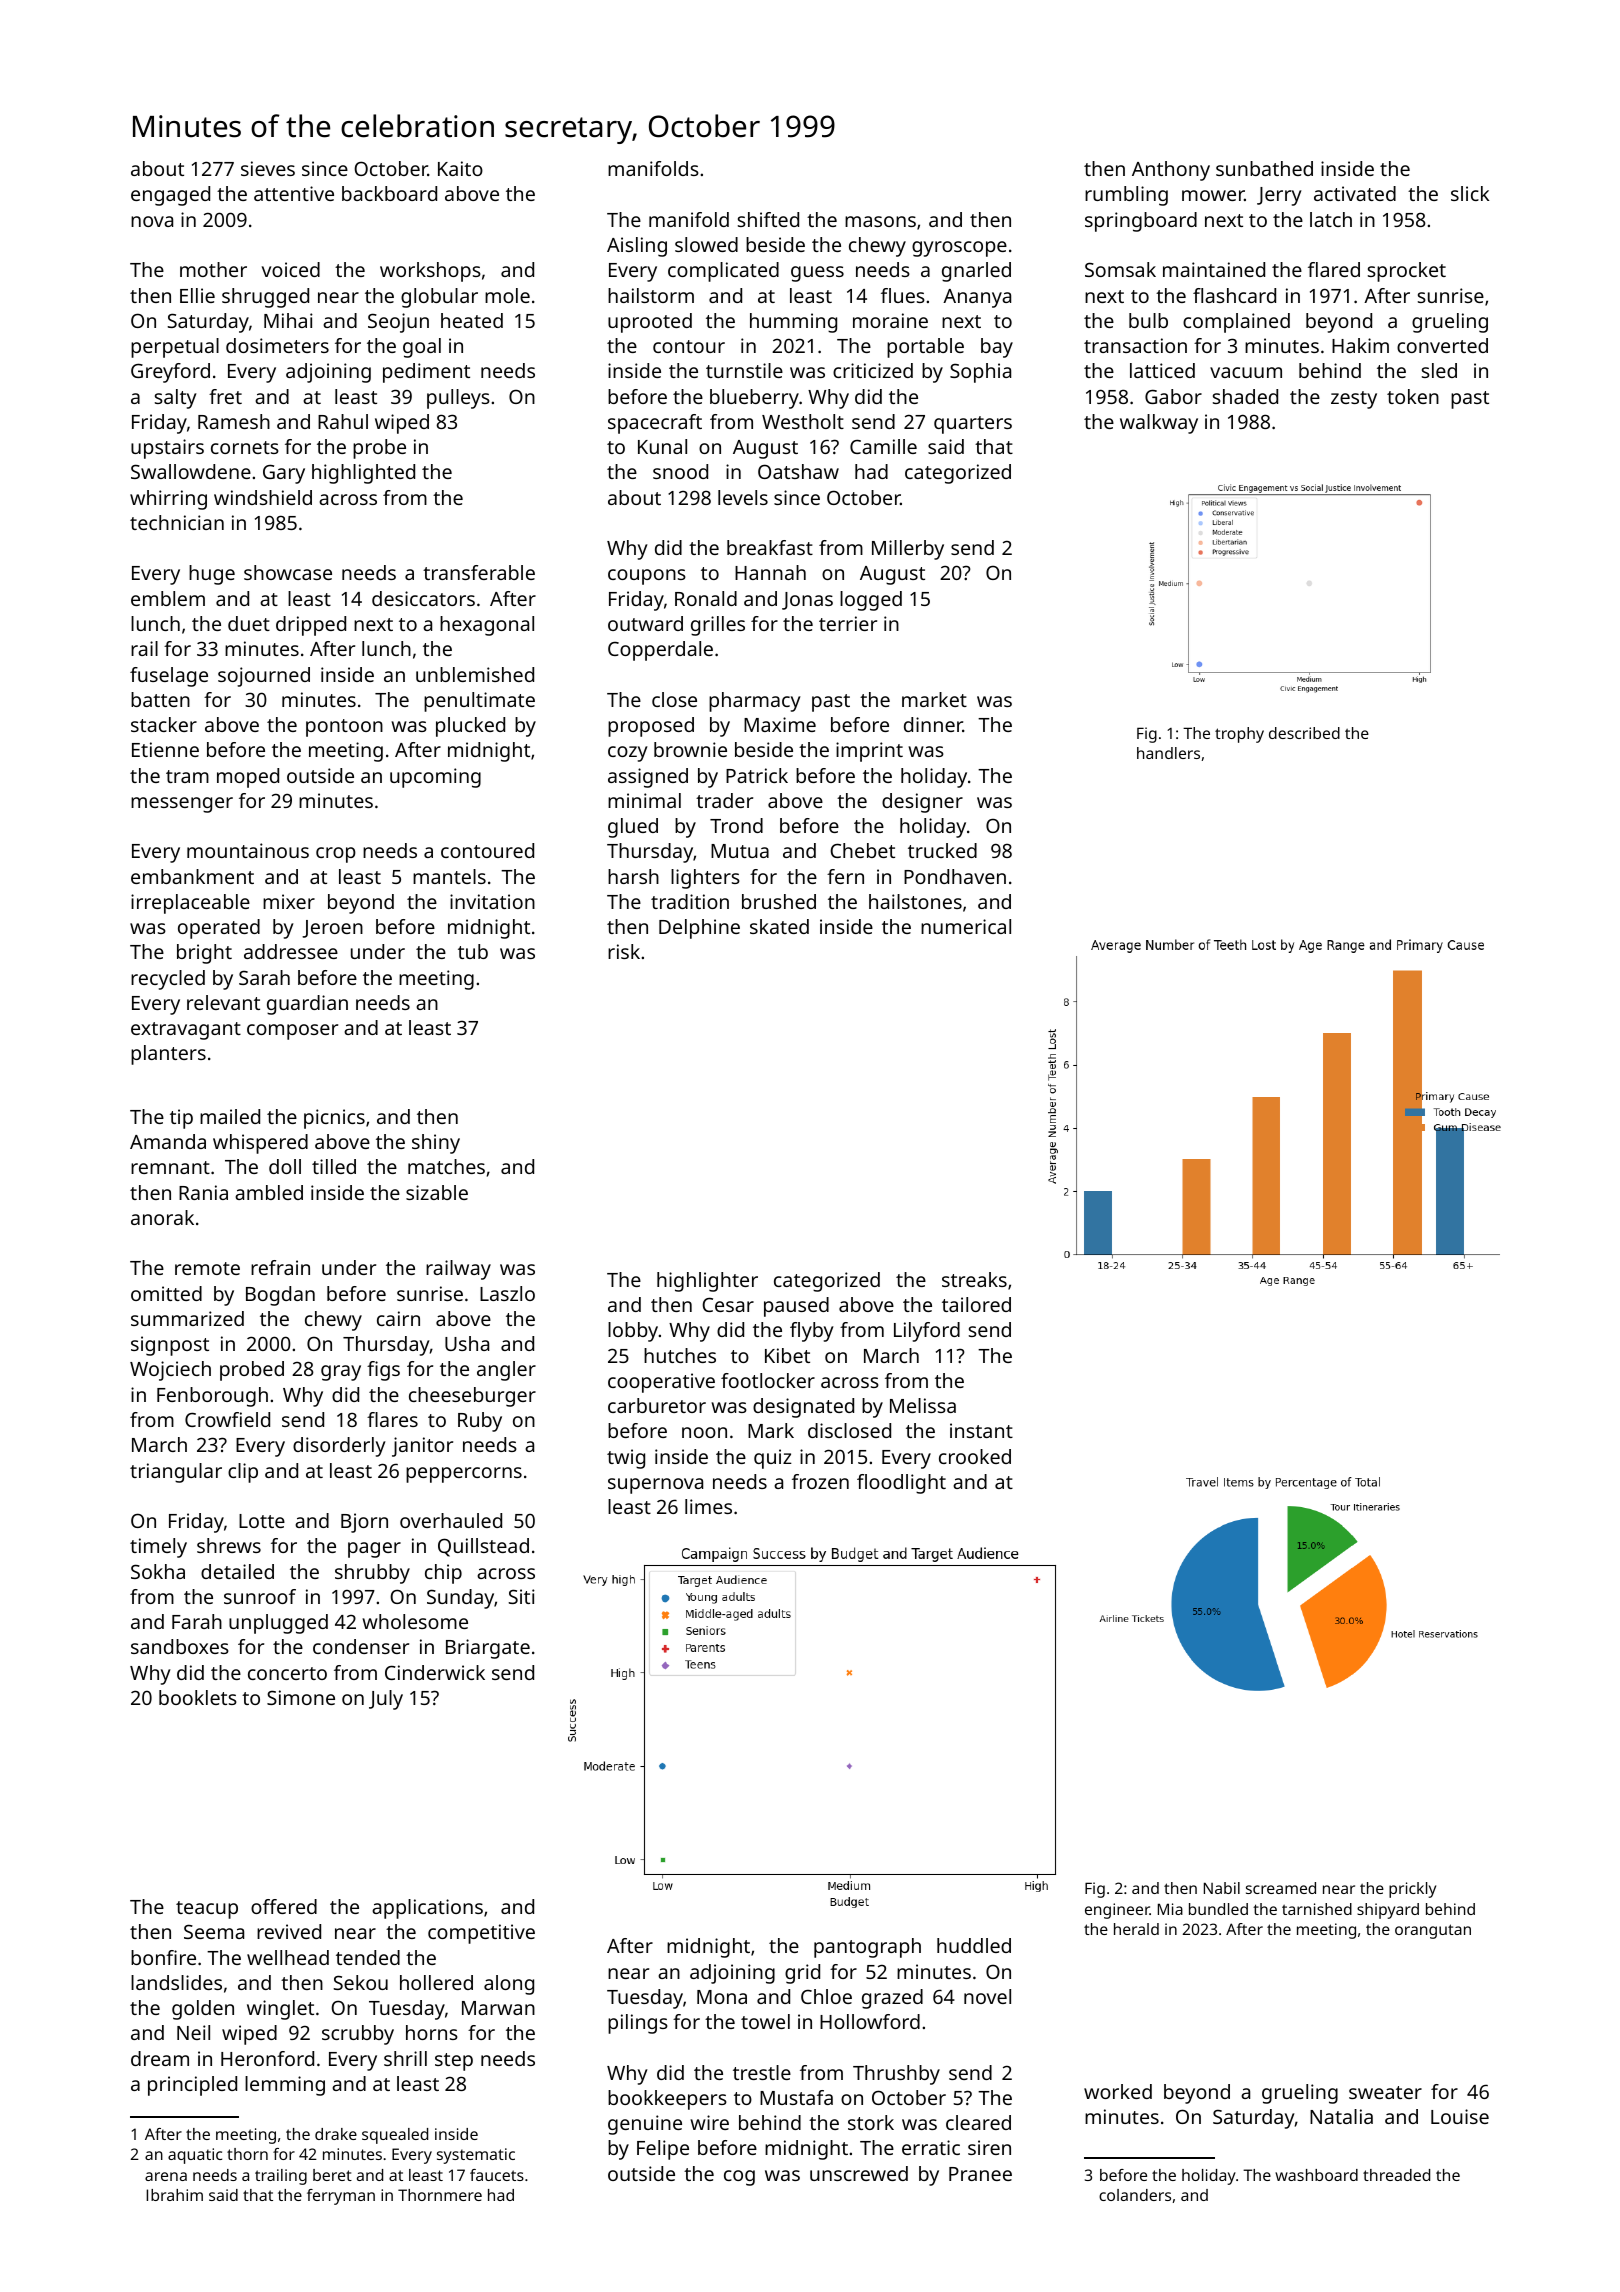  Describe the element at coordinates (430, 272) in the screenshot. I see `workshops` at that location.
